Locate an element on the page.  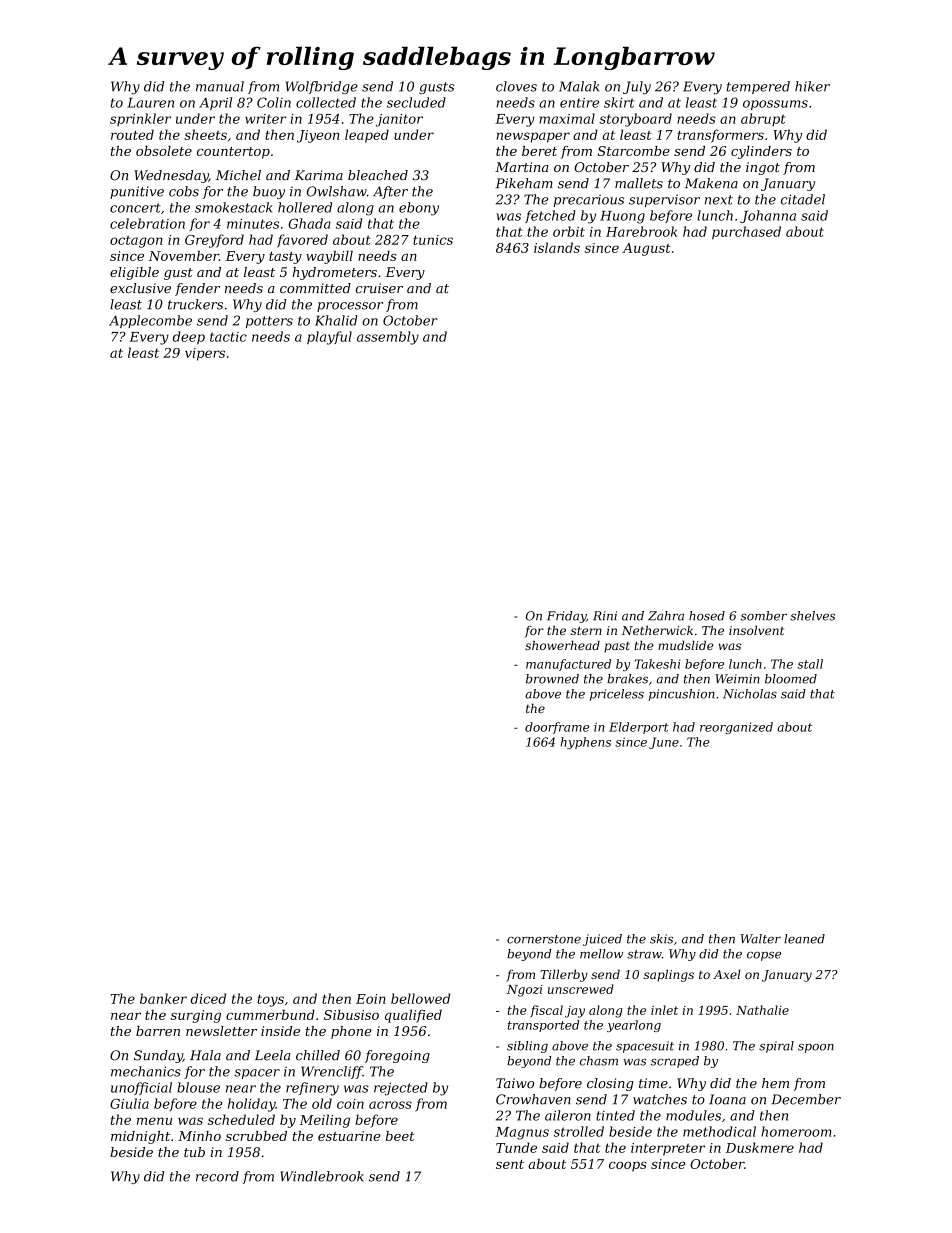
assembly is located at coordinates (388, 338).
